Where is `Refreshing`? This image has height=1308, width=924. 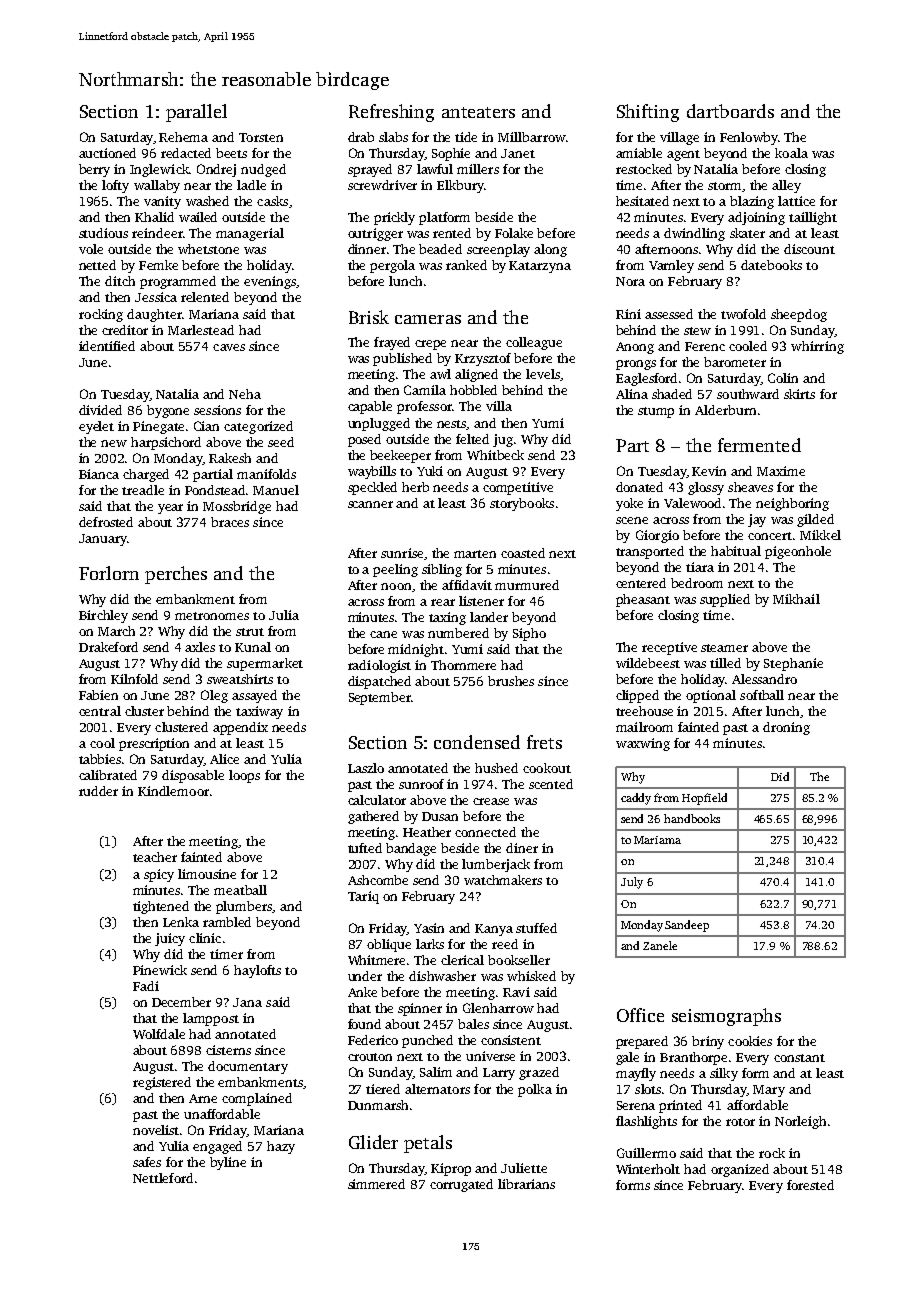
Refreshing is located at coordinates (391, 113).
